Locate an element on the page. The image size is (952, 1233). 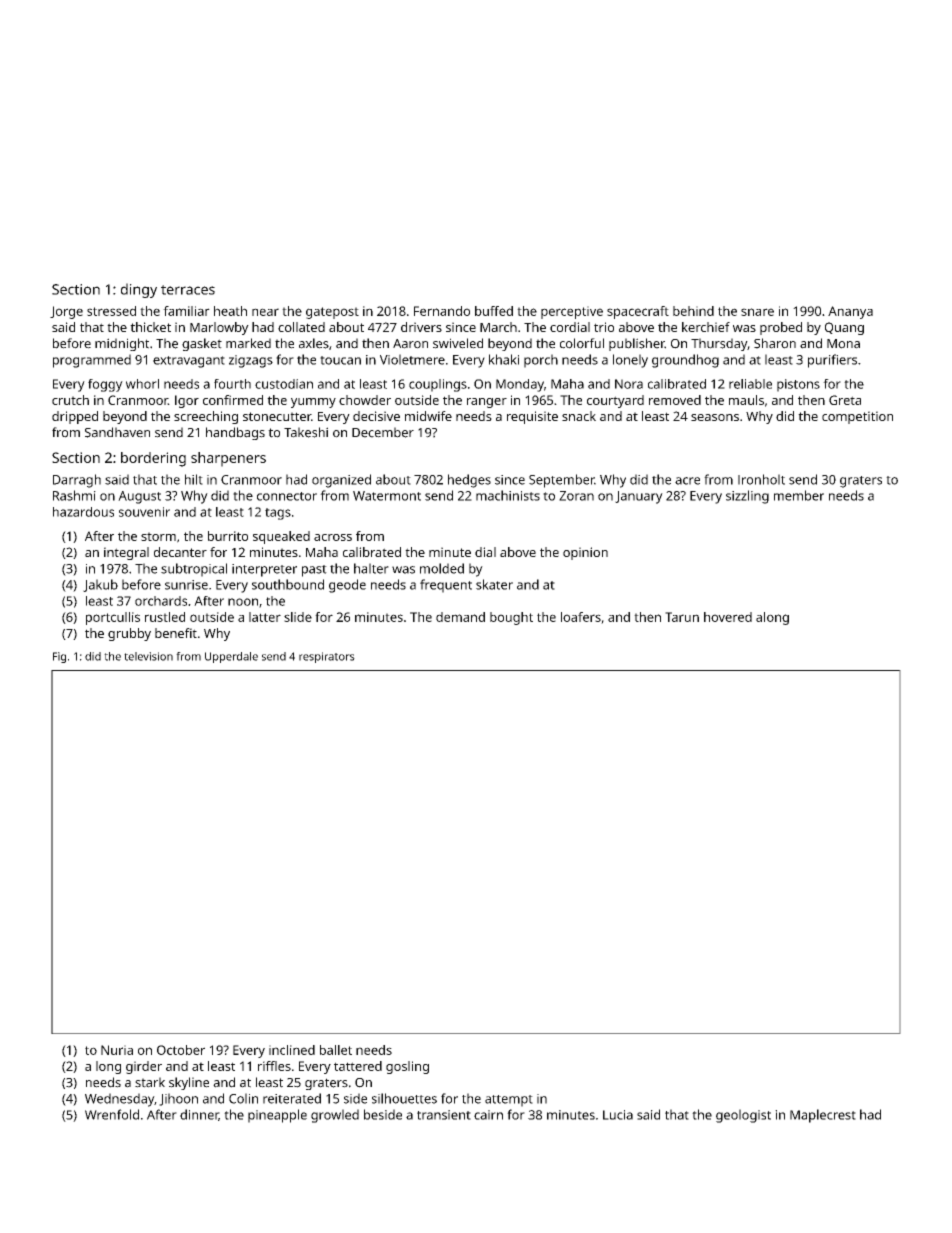
Maplecrest is located at coordinates (823, 1116).
